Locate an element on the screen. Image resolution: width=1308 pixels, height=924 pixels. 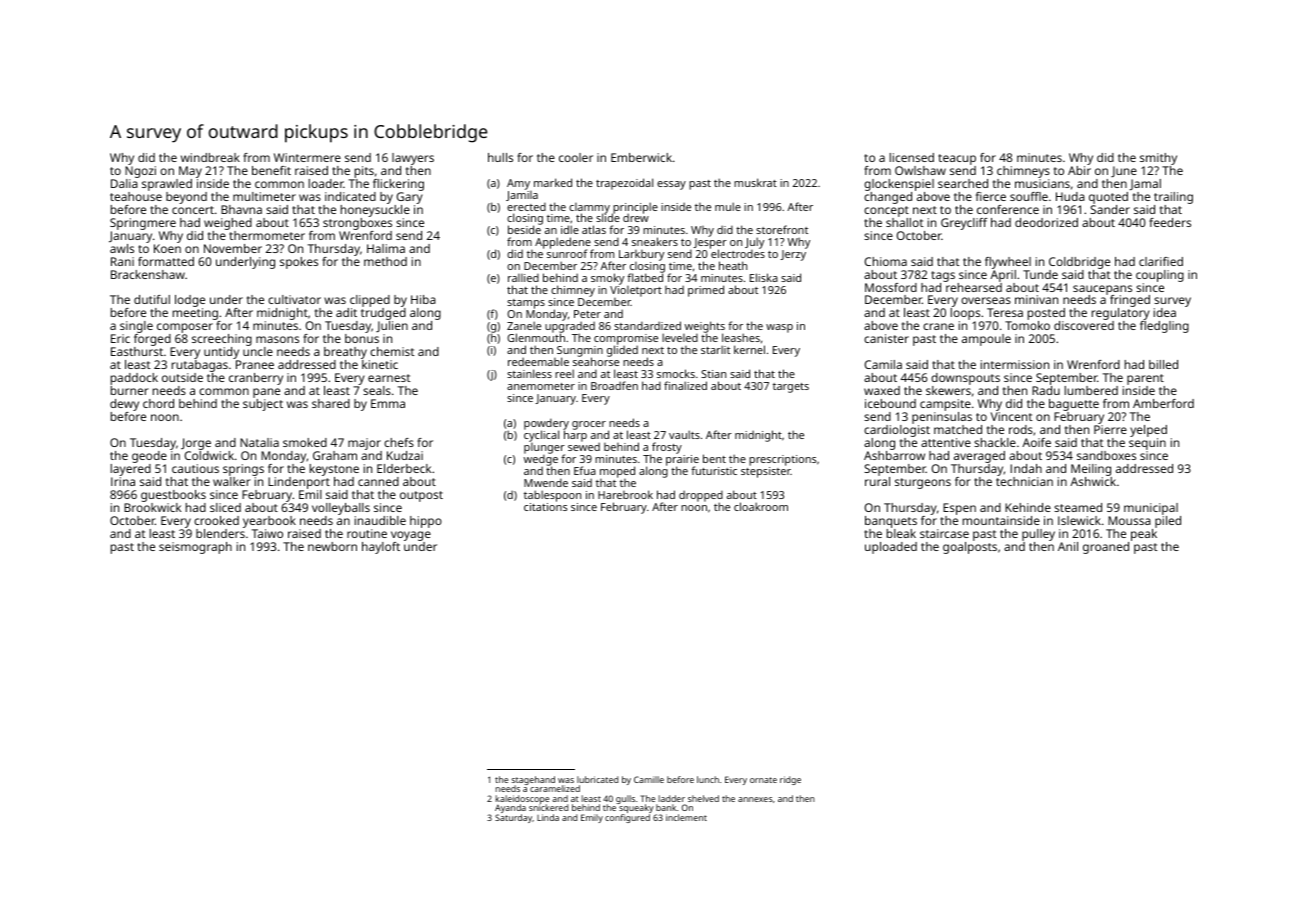
Saturday is located at coordinates (513, 818).
